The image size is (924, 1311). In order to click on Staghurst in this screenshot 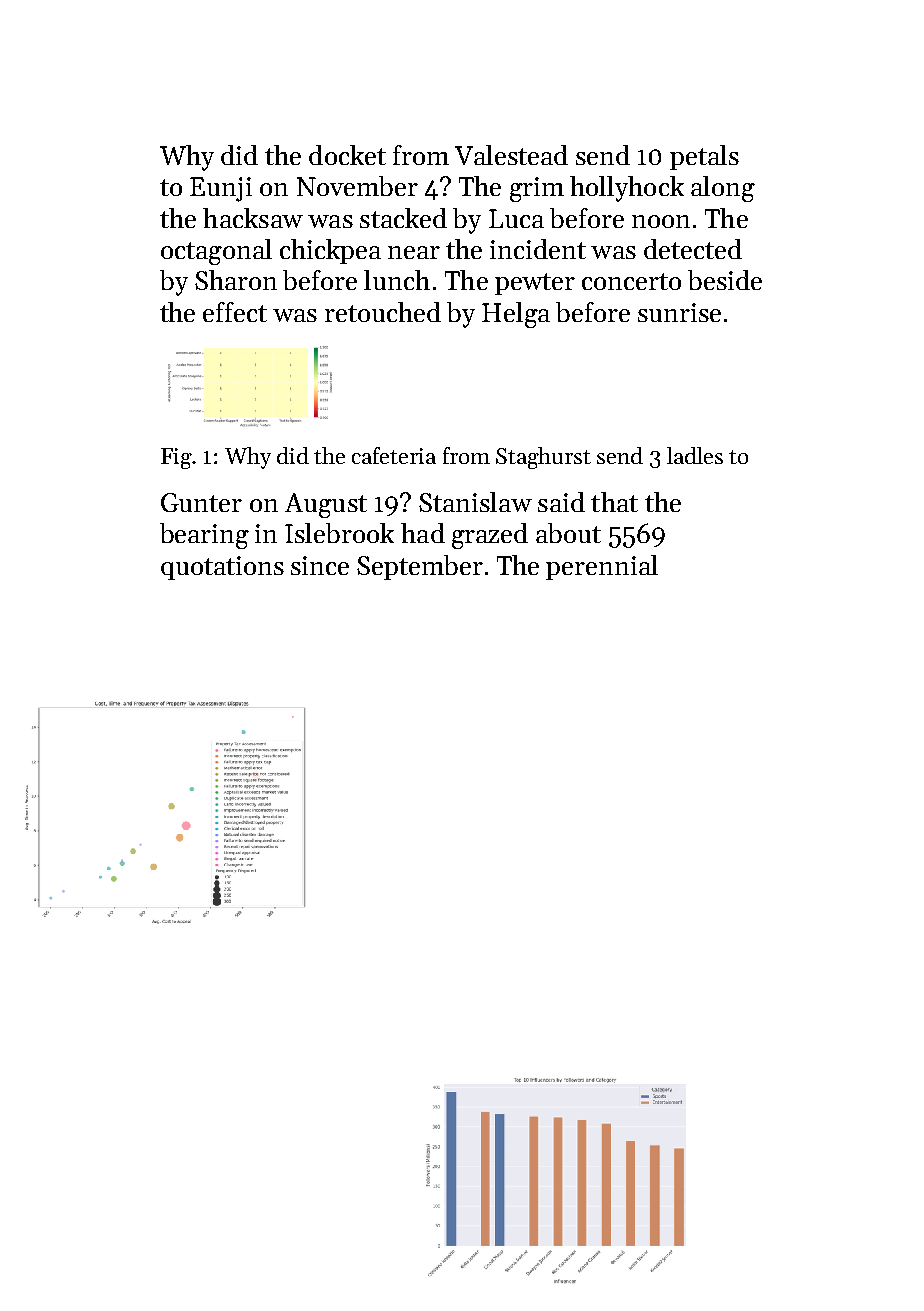, I will do `click(543, 458)`.
